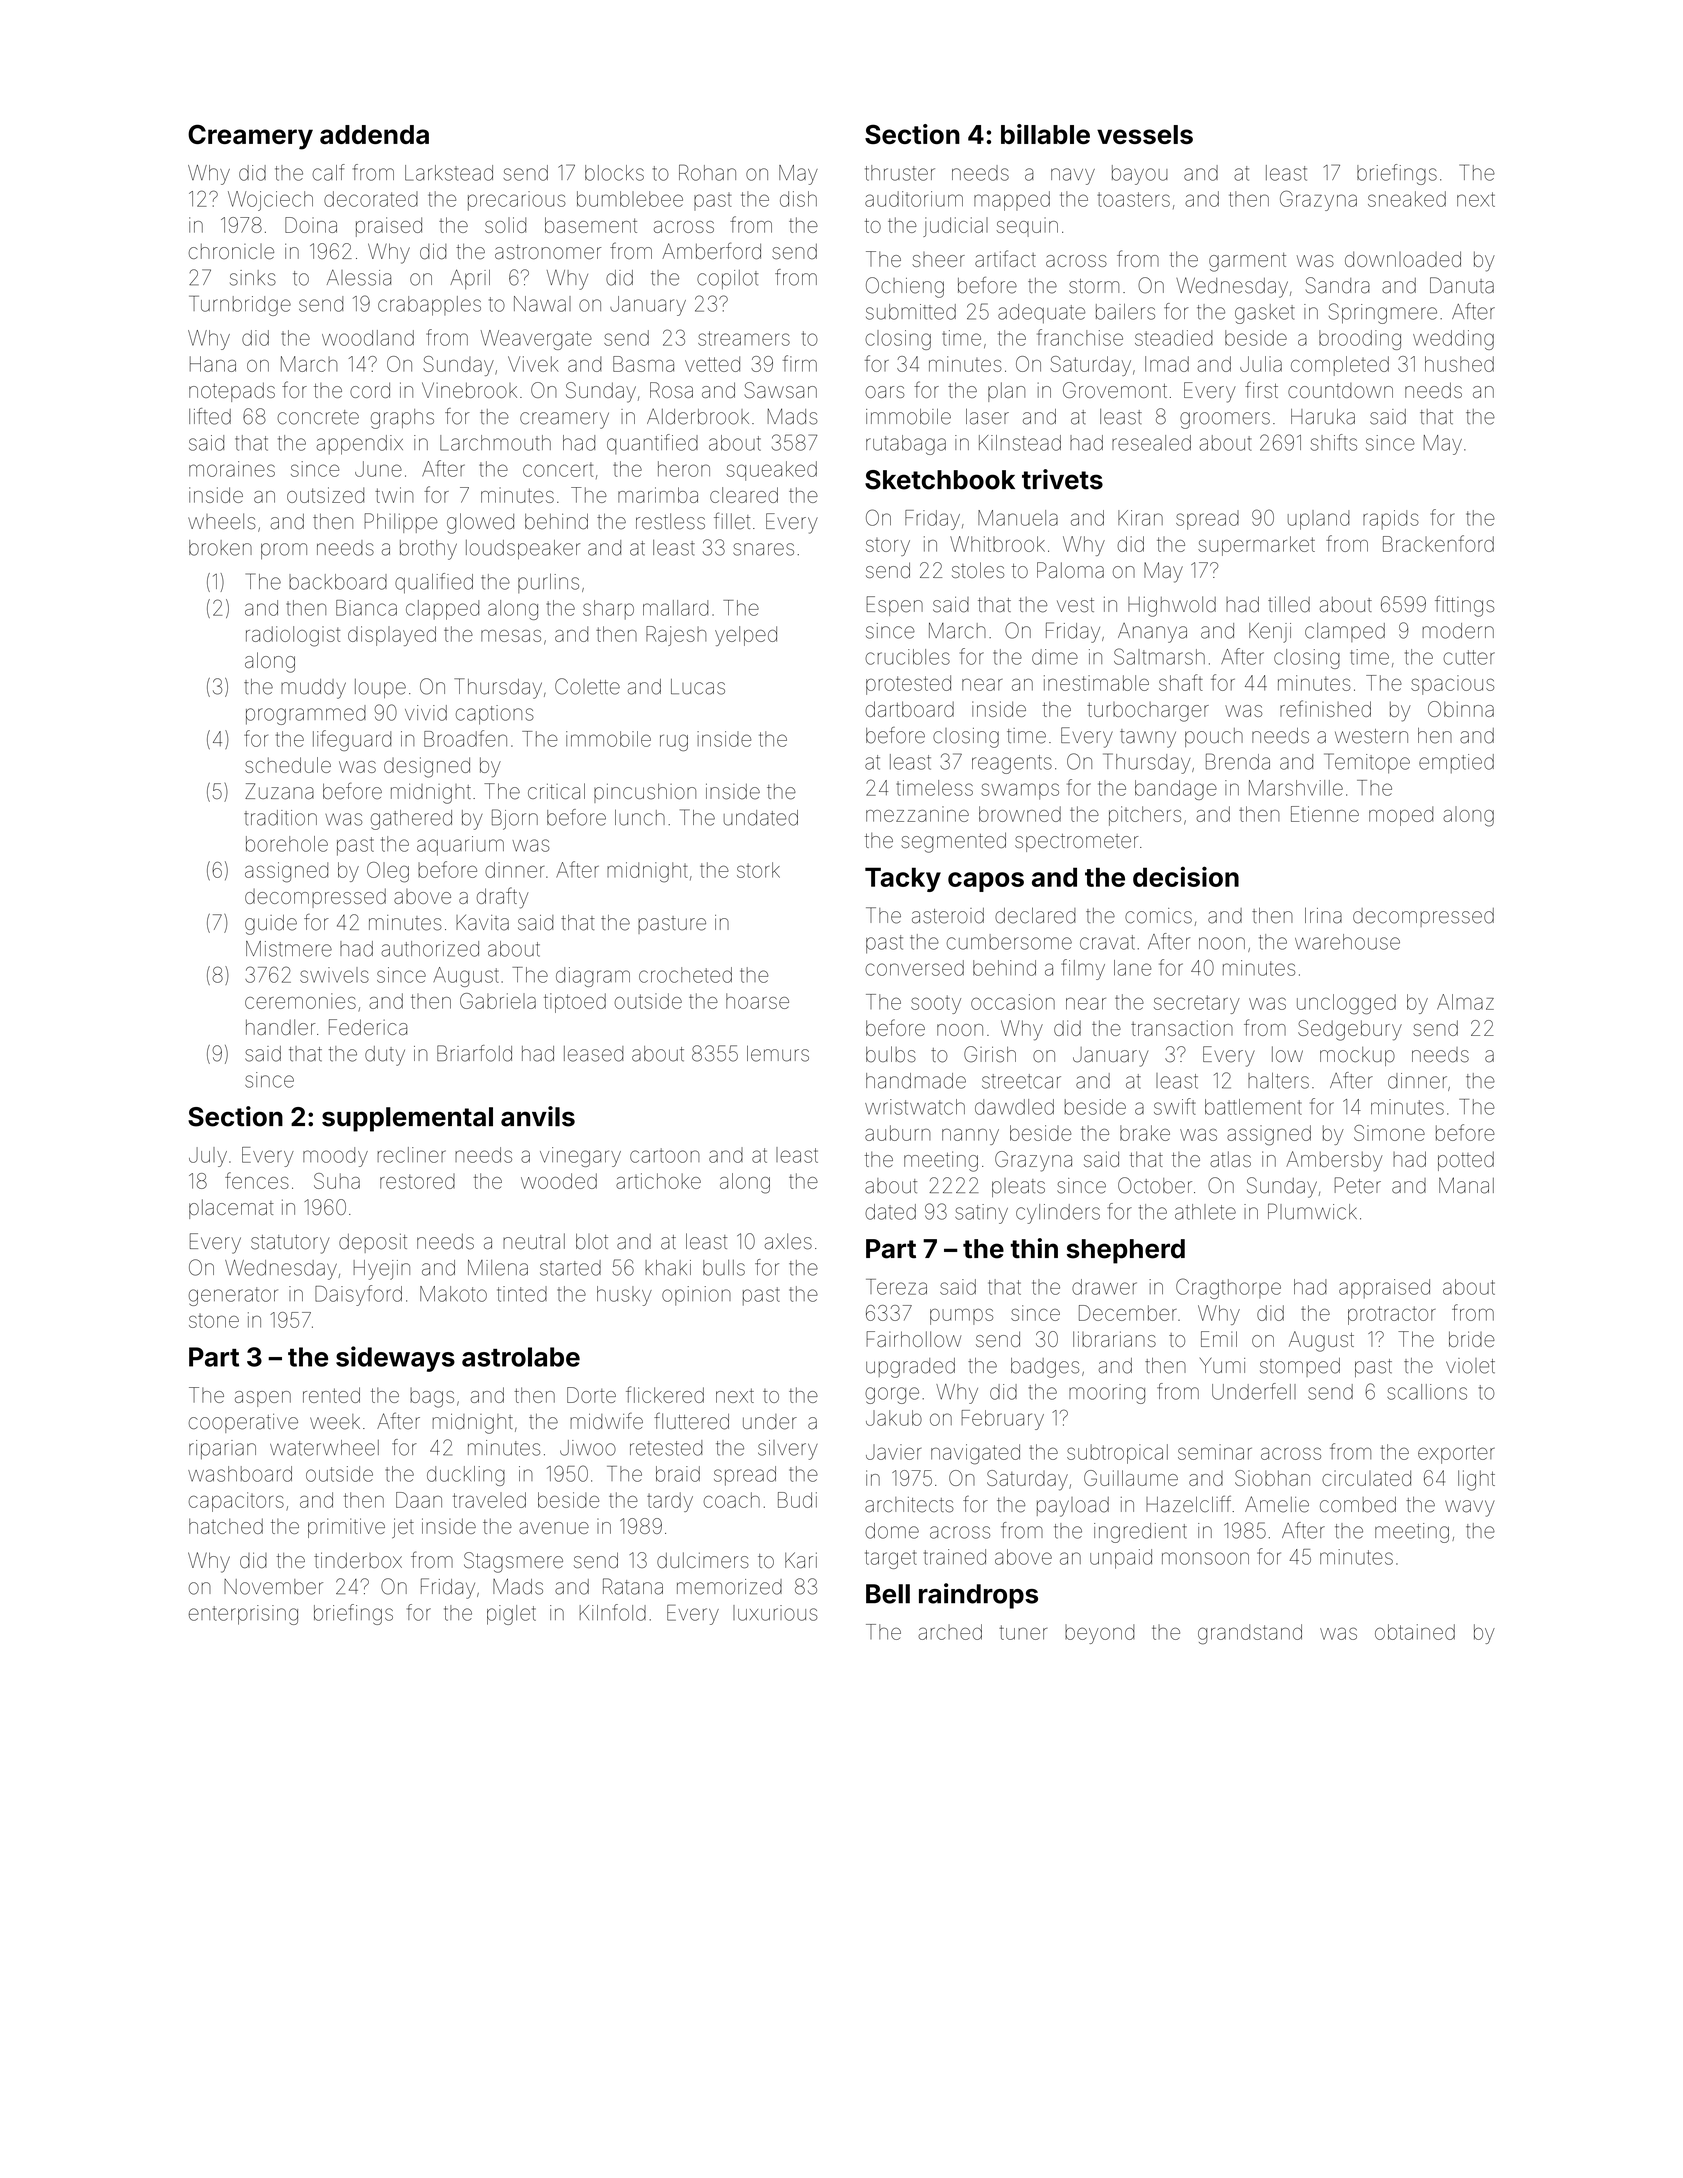 The image size is (1683, 2178). What do you see at coordinates (1407, 199) in the image?
I see `sneaked` at bounding box center [1407, 199].
